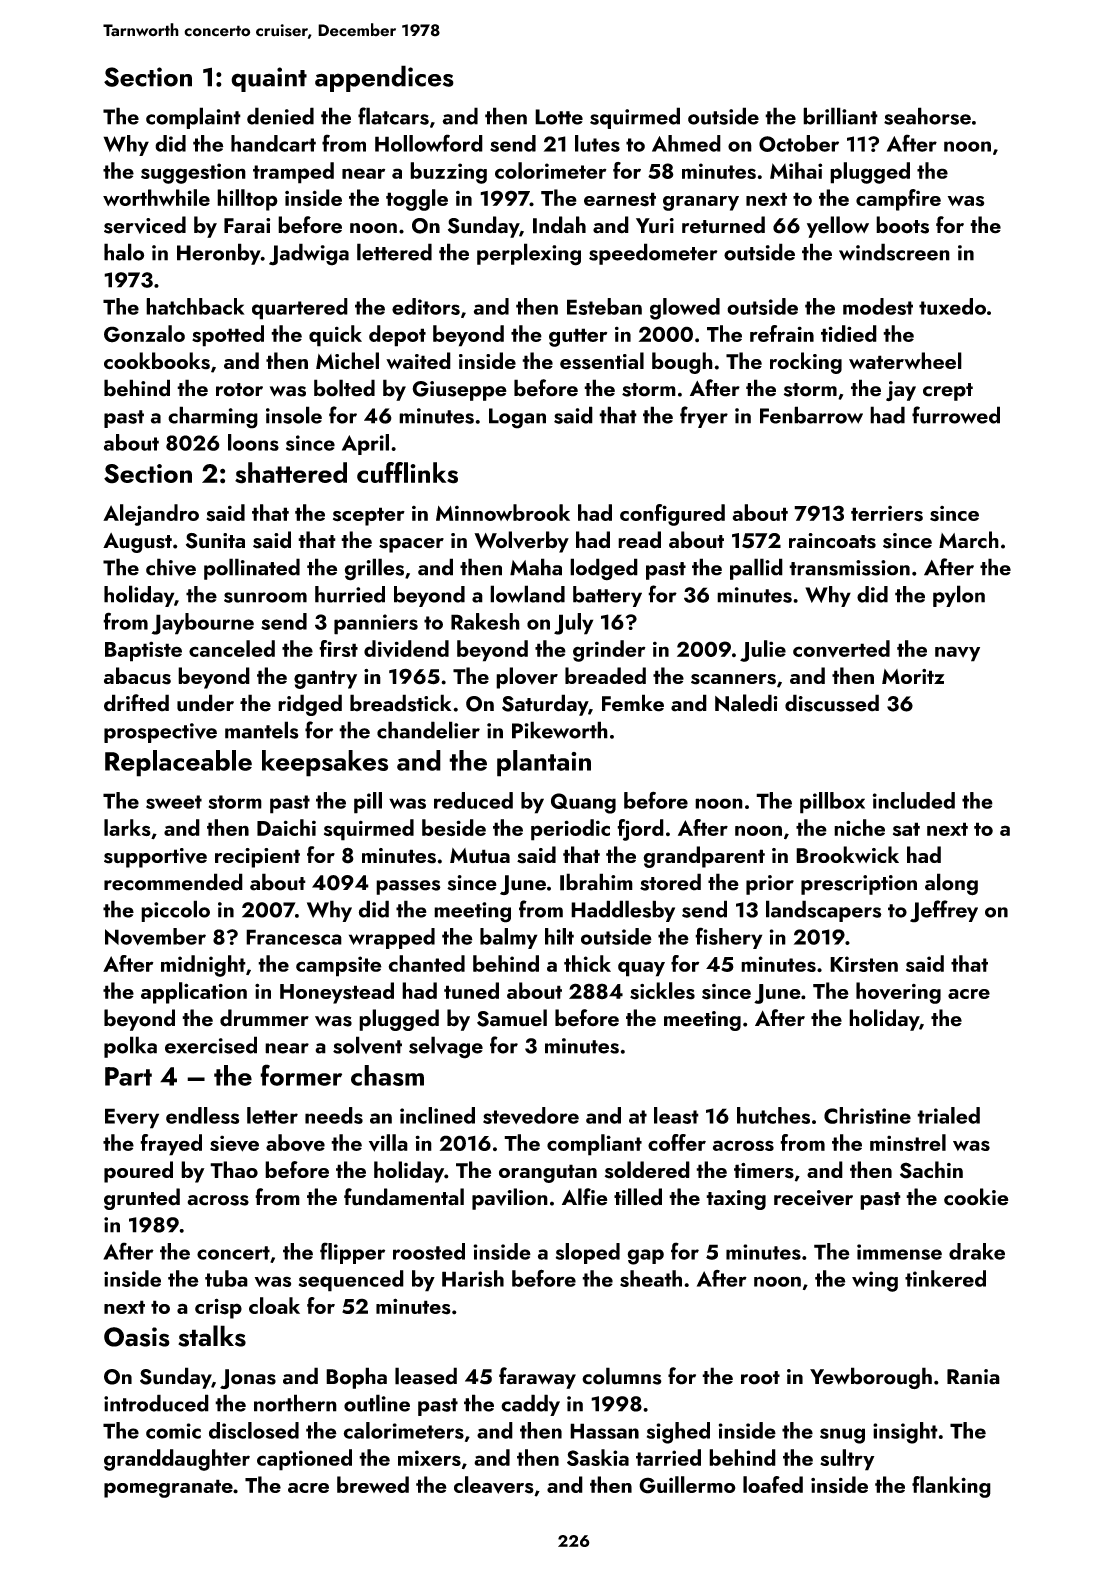  I want to click on appendices, so click(384, 78).
